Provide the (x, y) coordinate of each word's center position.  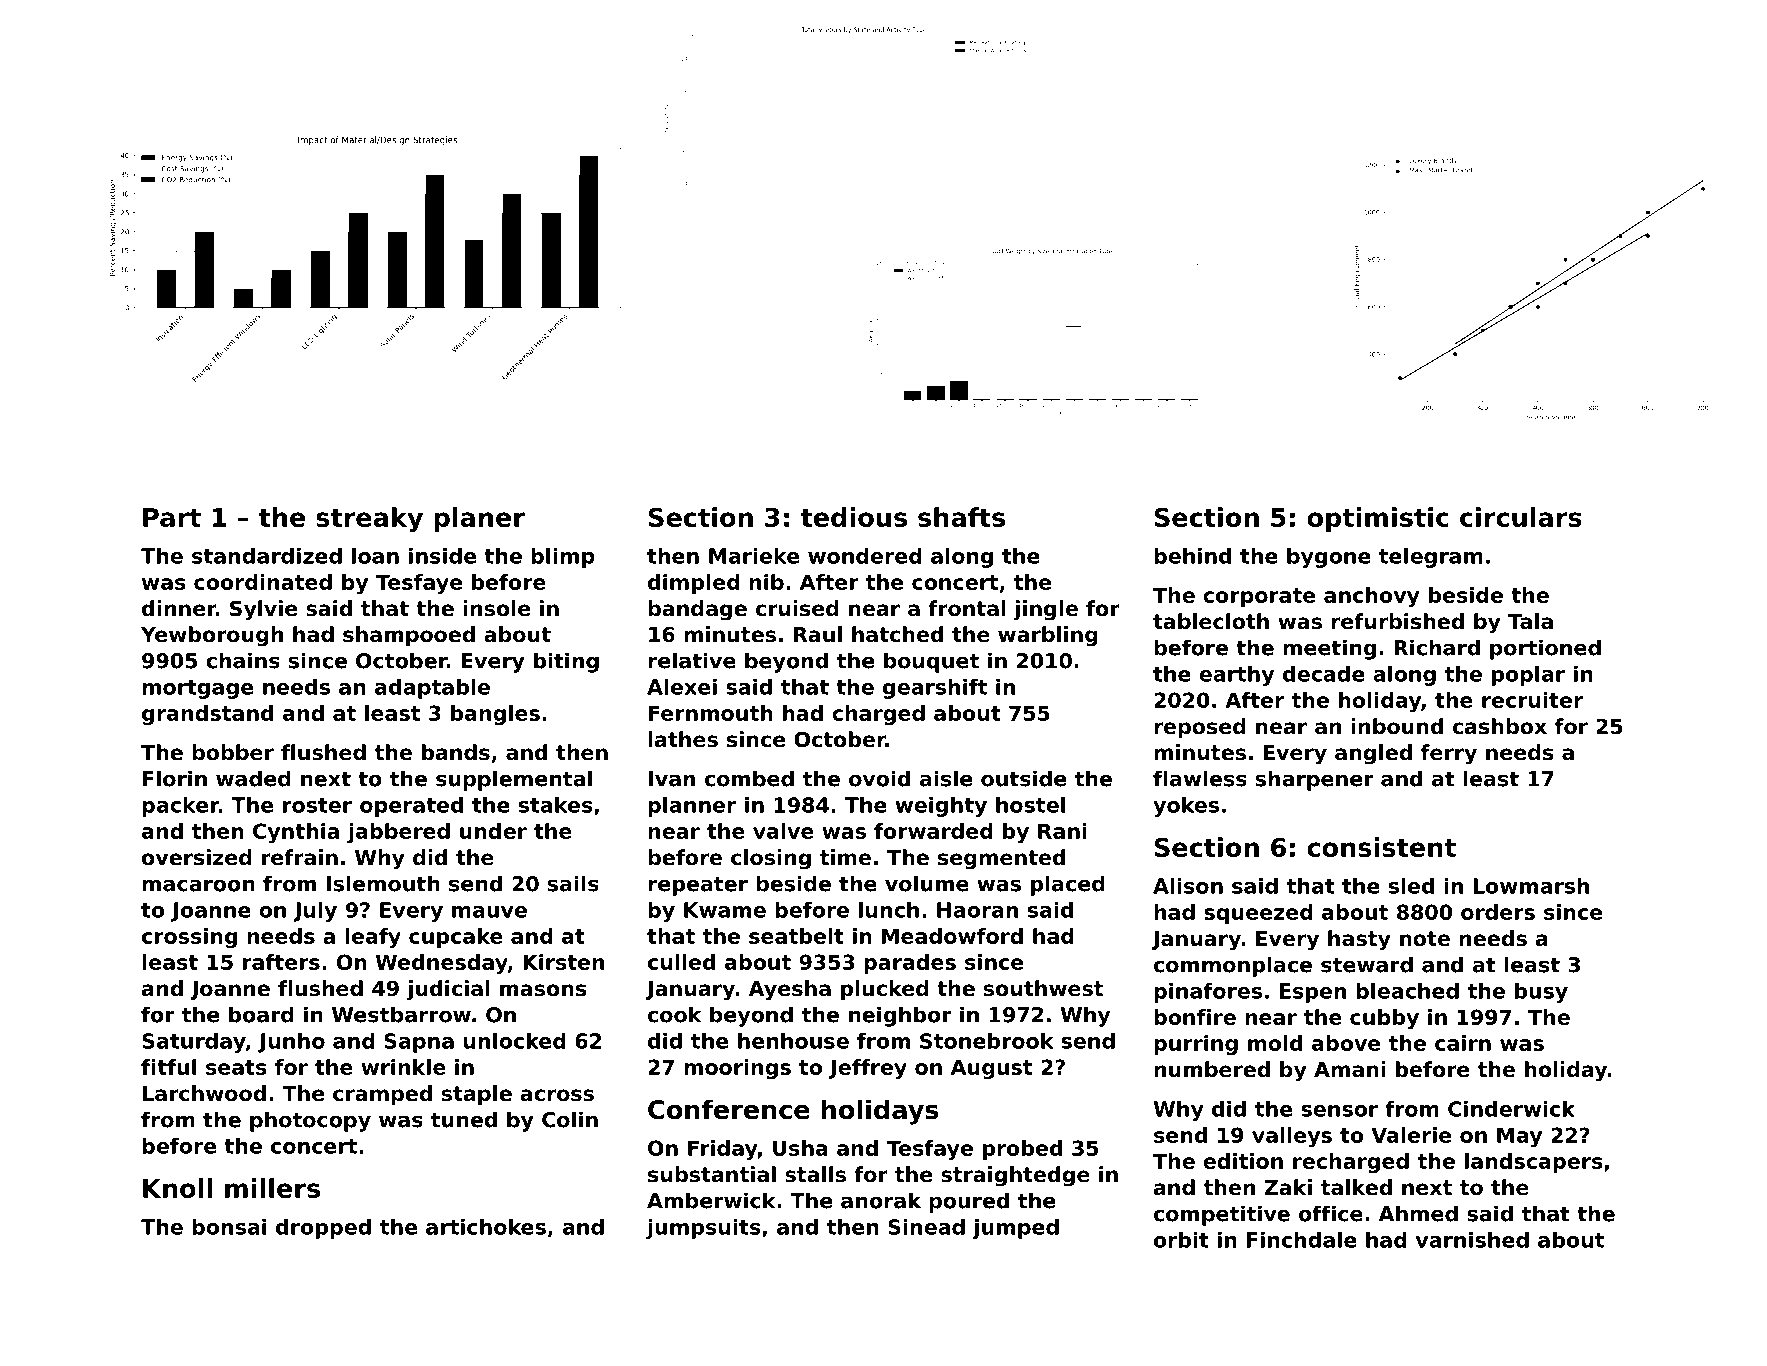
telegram (1431, 558)
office (1331, 1213)
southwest (1043, 988)
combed (749, 778)
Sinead (926, 1227)
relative (692, 660)
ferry (1449, 754)
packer (180, 807)
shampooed (409, 636)
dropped (323, 1229)
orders (1498, 912)
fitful (168, 1067)
